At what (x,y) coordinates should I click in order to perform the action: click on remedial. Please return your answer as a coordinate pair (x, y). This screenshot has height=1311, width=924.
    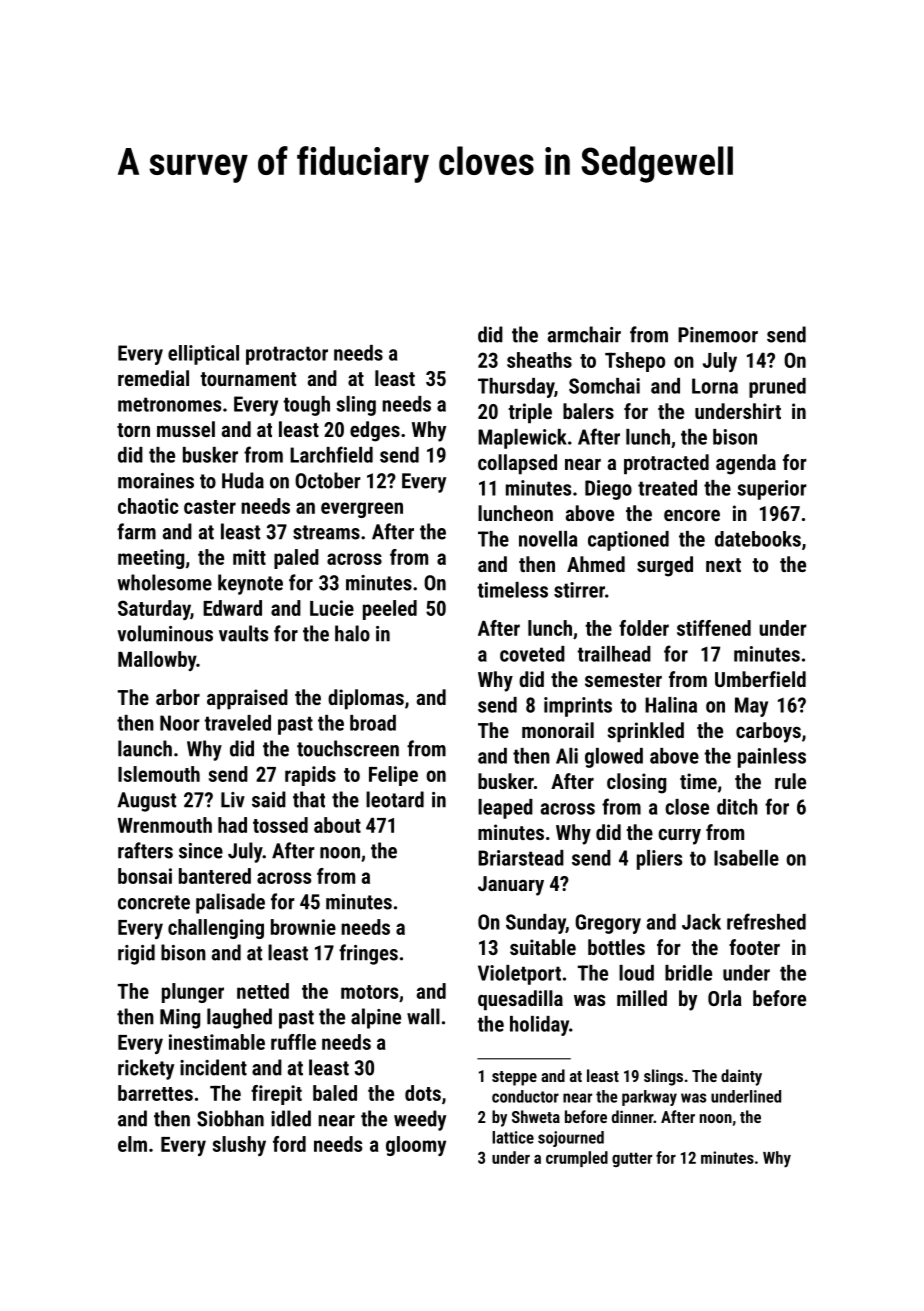
    Looking at the image, I should click on (153, 378).
